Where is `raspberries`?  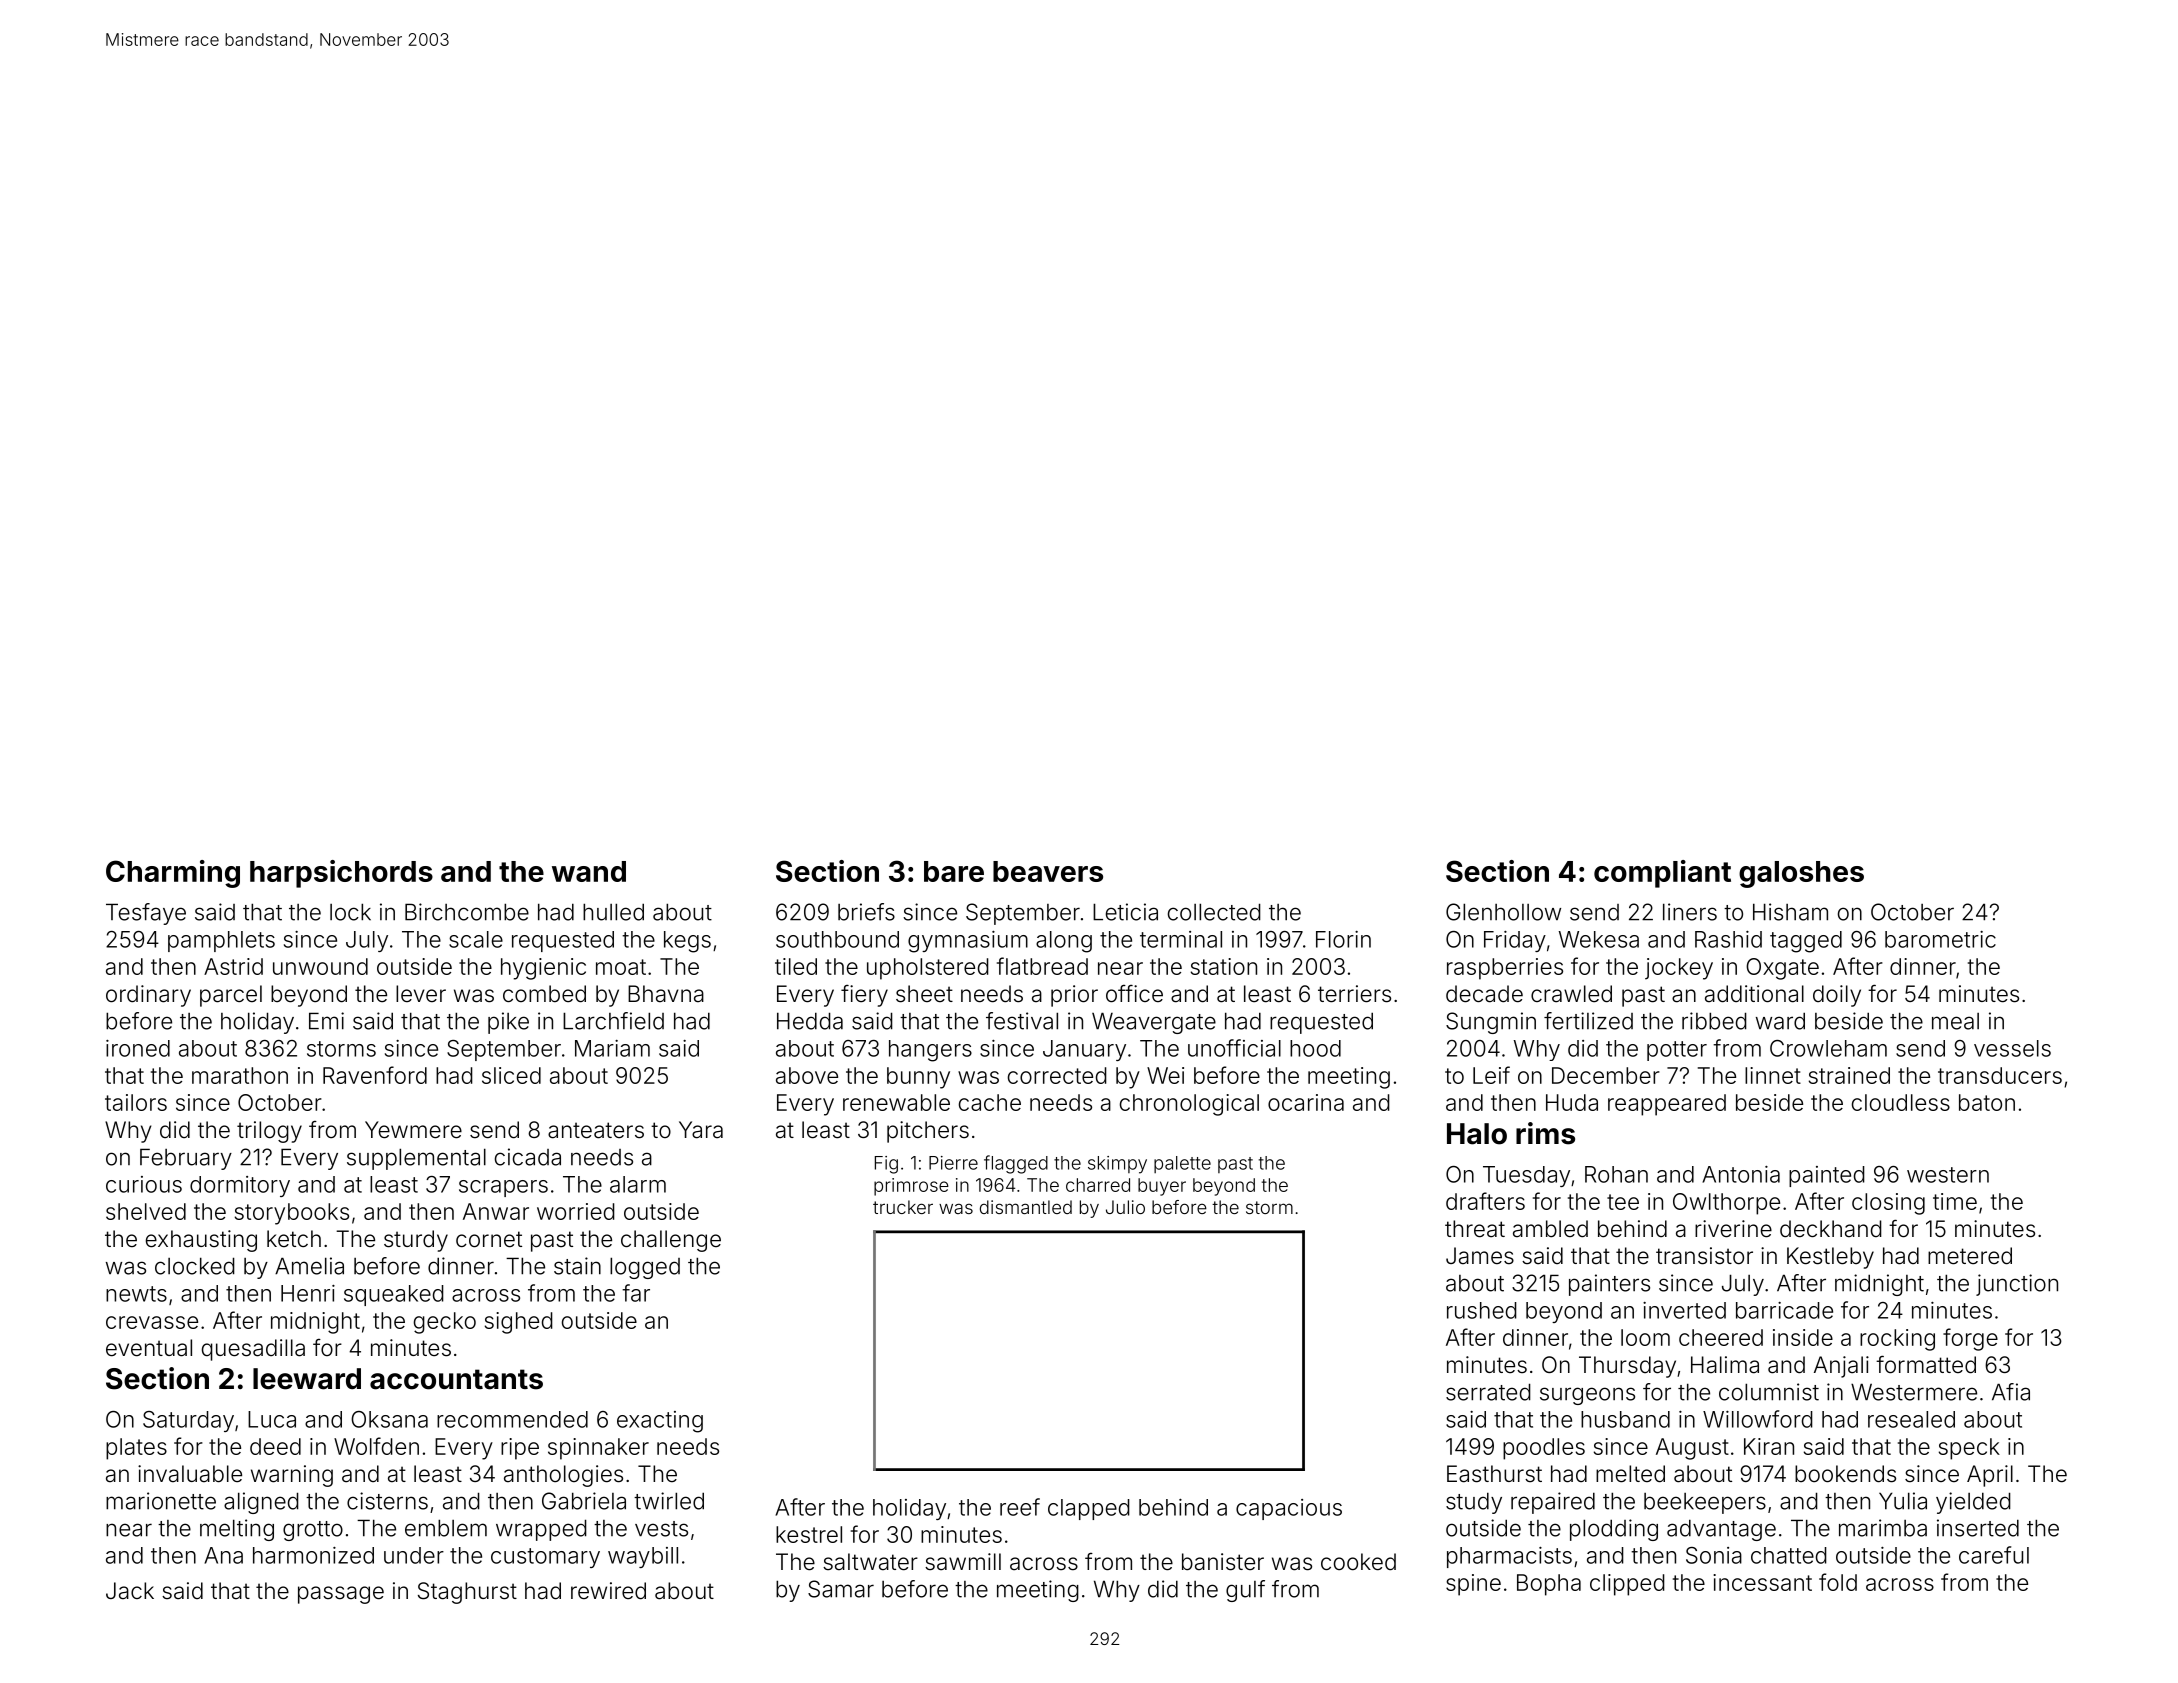
raspberries is located at coordinates (1505, 969).
